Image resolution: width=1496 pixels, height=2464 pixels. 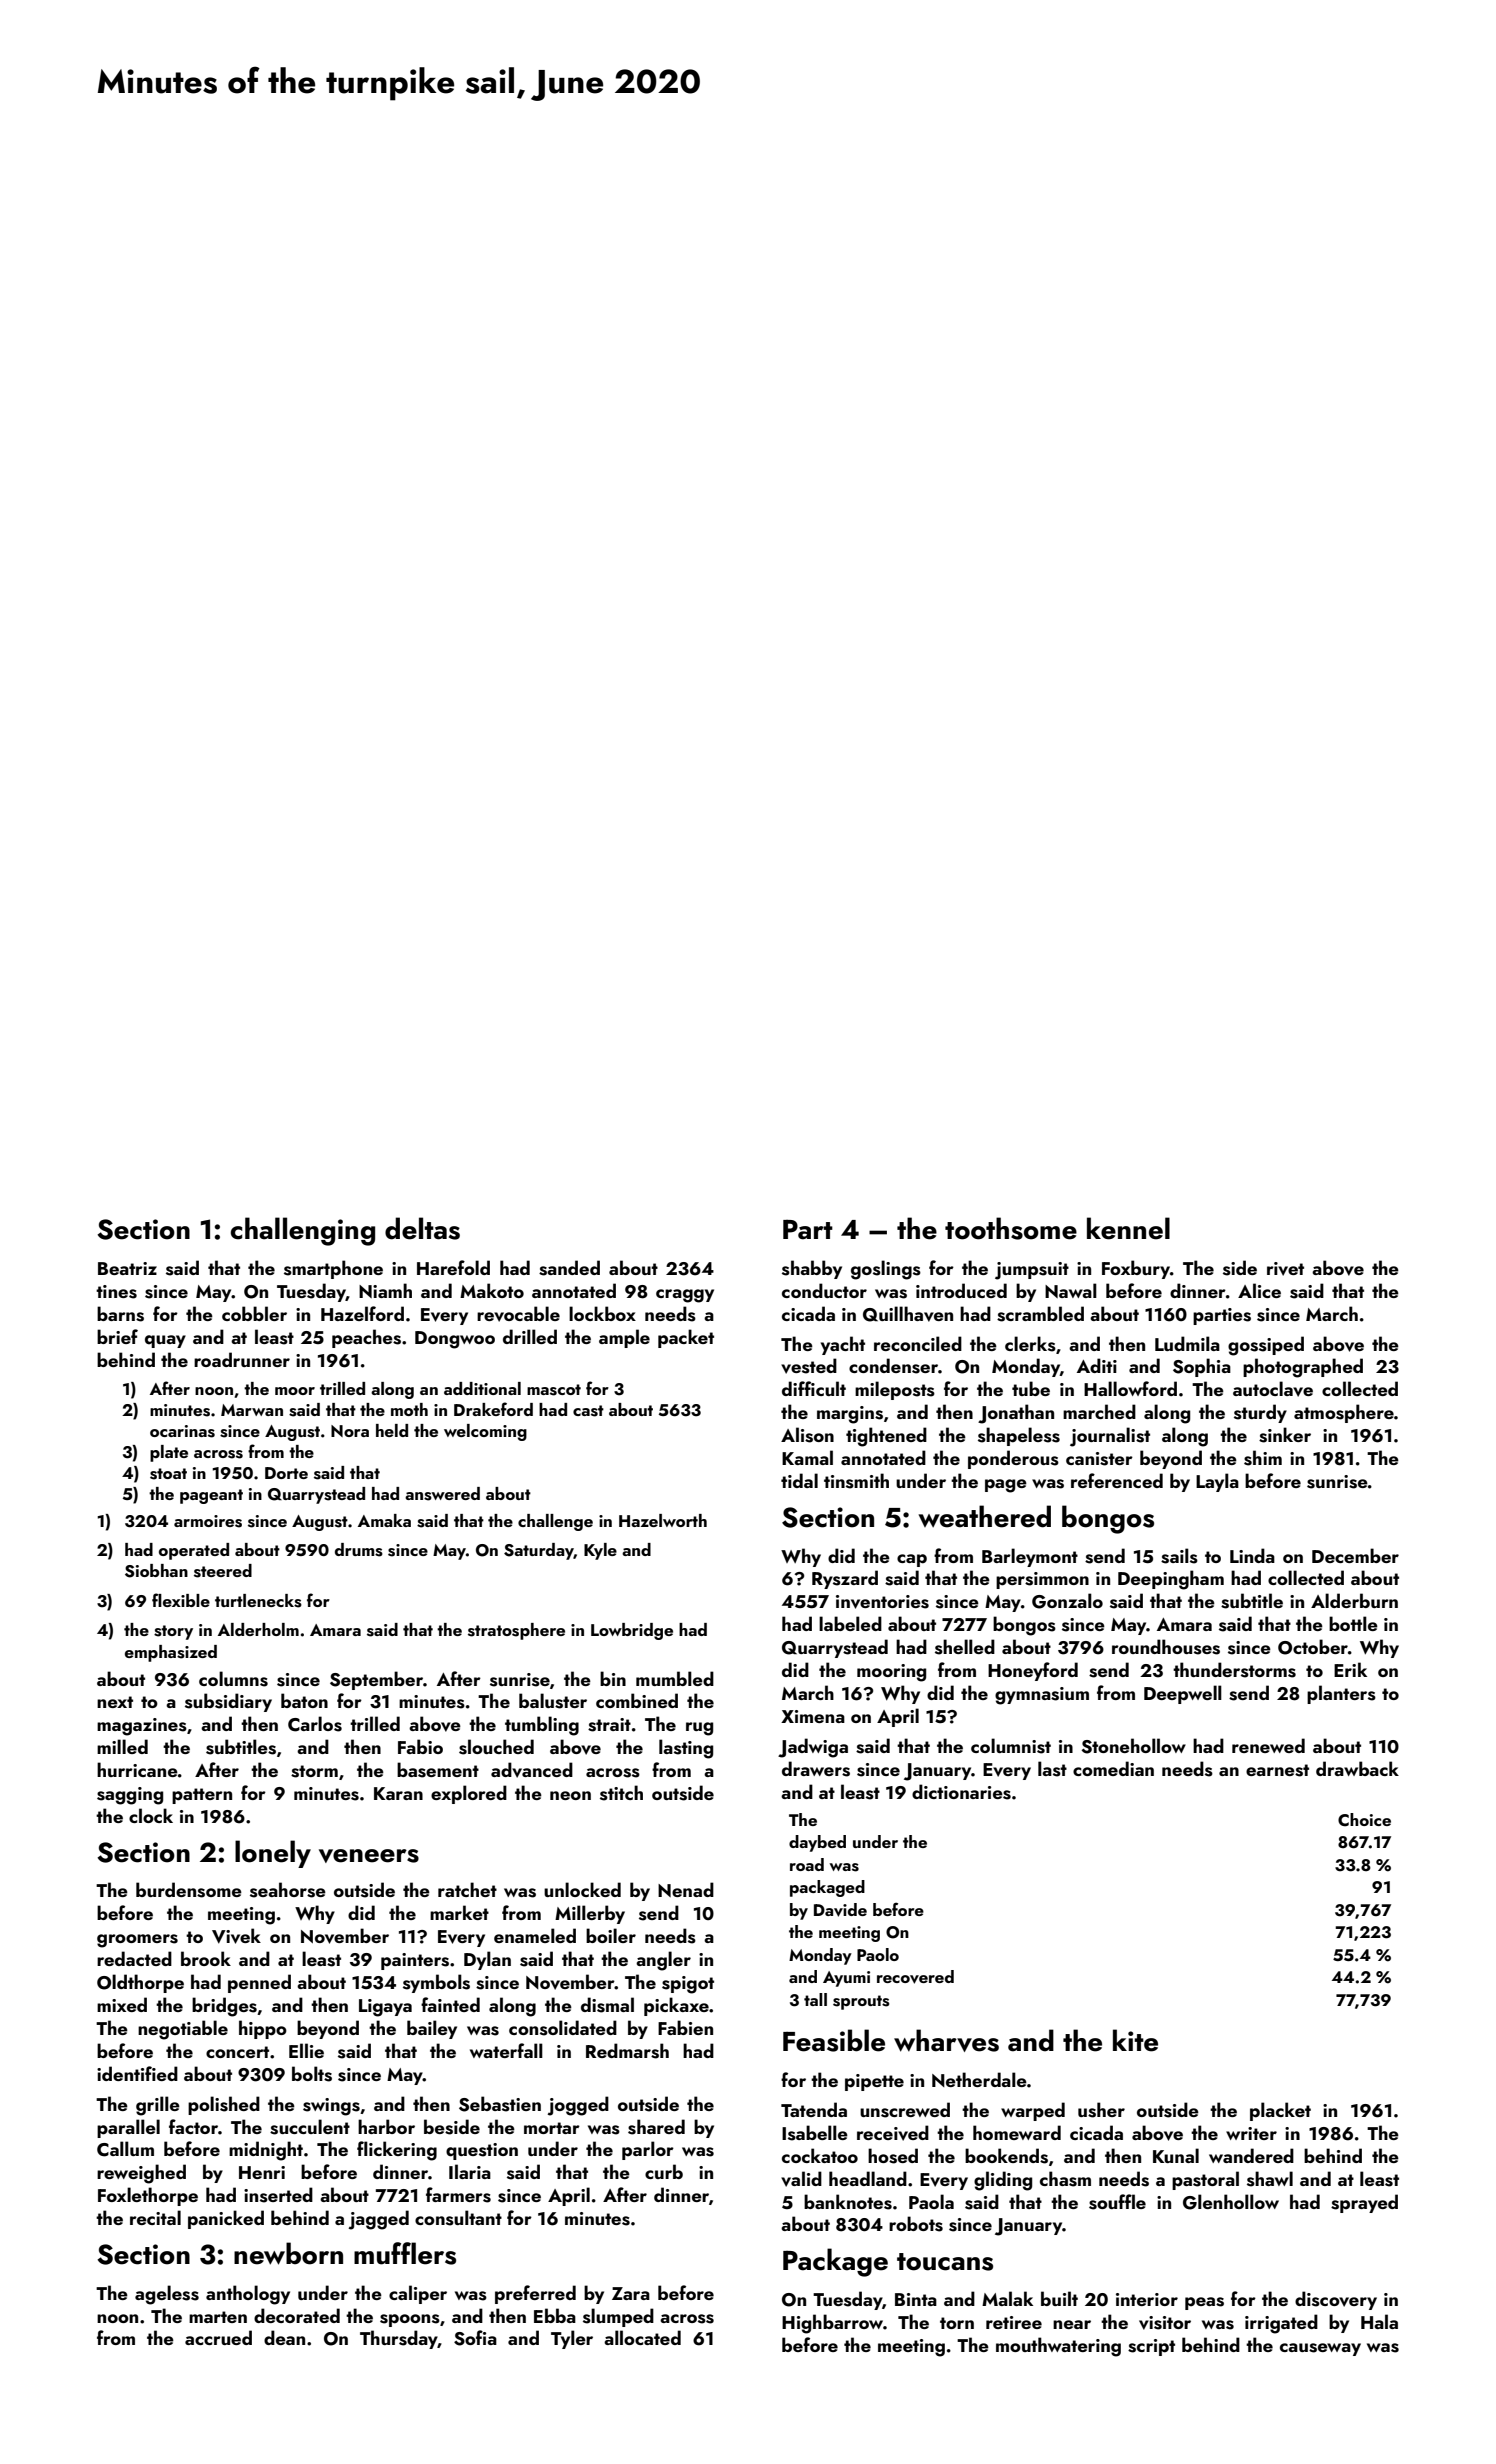 What do you see at coordinates (1277, 1770) in the screenshot?
I see `earnest` at bounding box center [1277, 1770].
